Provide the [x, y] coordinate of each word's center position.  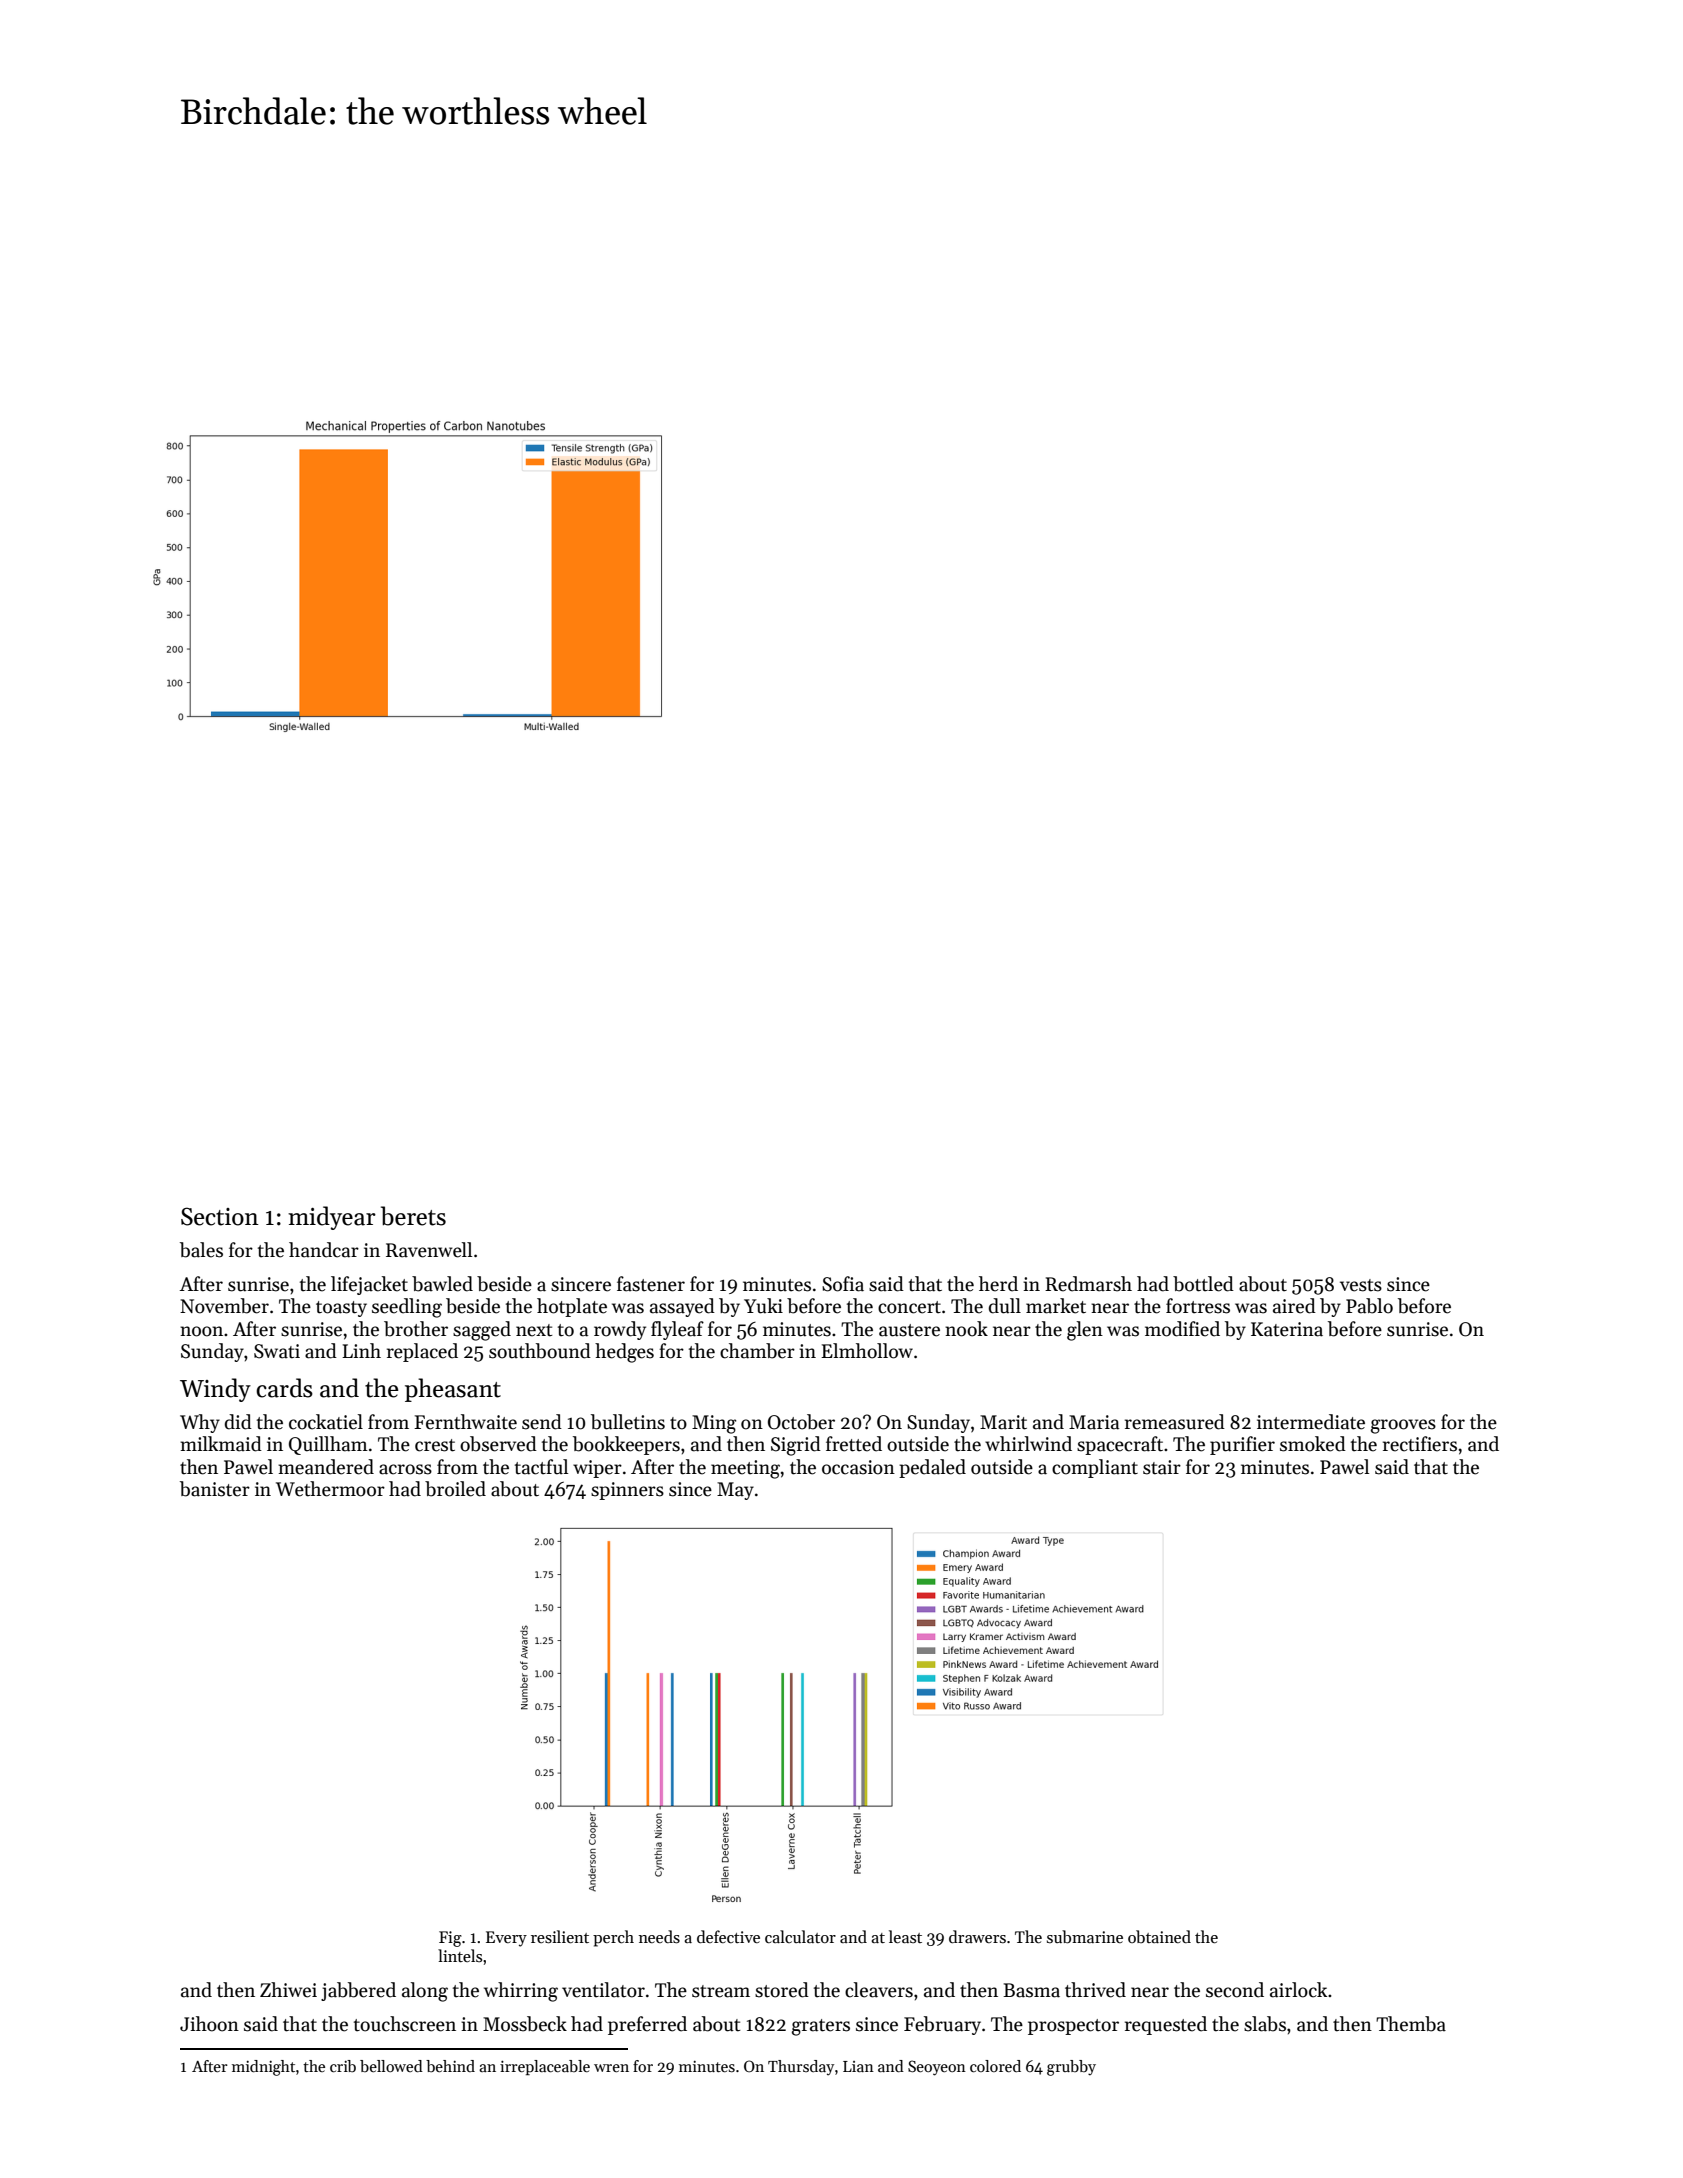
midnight [263, 2068]
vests [1361, 1285]
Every [506, 1939]
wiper [597, 1469]
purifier [1242, 1445]
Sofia [843, 1284]
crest [435, 1445]
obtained [1159, 1936]
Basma [1031, 1990]
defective [728, 1936]
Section [220, 1216]
